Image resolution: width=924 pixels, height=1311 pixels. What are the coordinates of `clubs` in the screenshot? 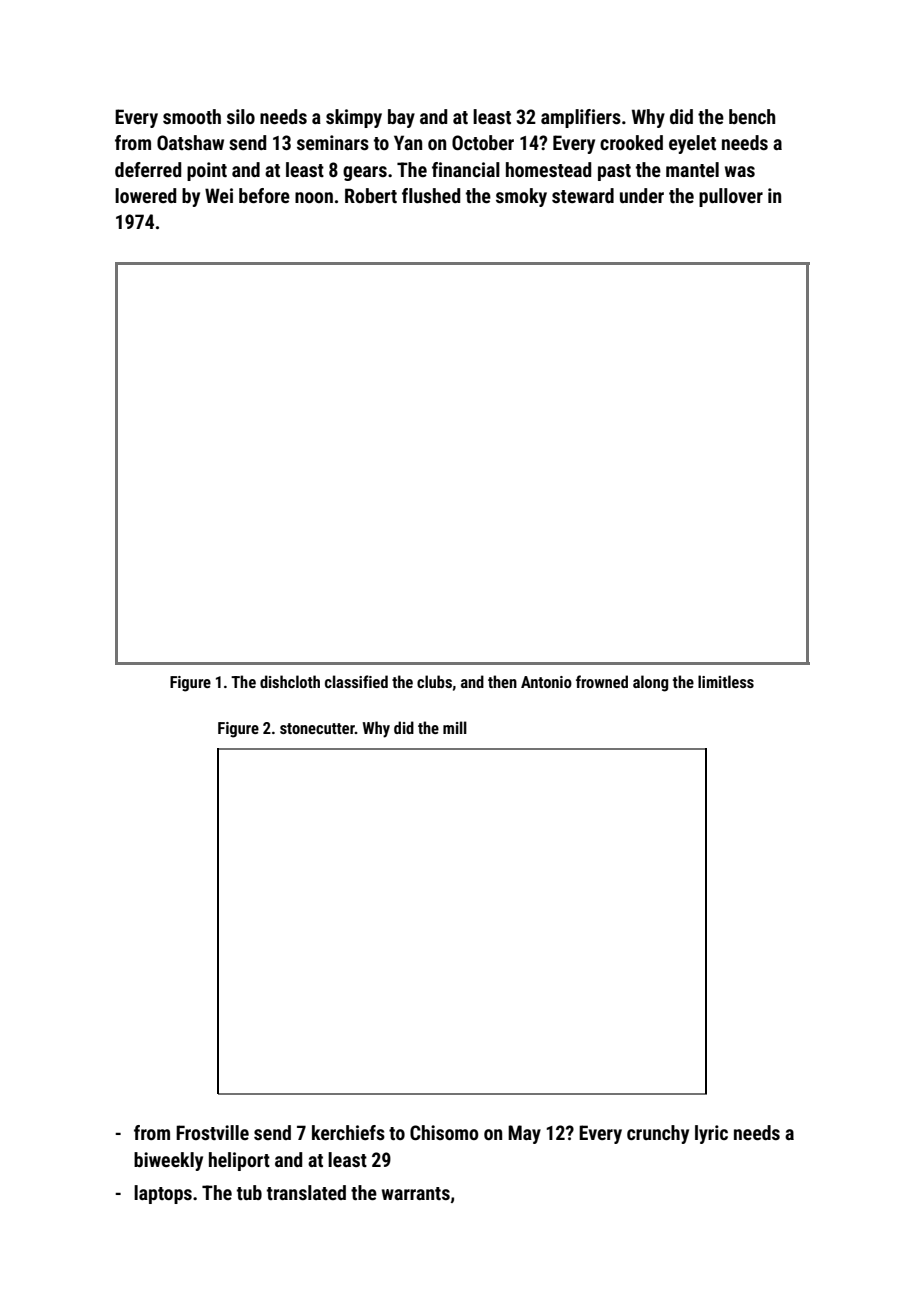 It's located at (434, 681).
